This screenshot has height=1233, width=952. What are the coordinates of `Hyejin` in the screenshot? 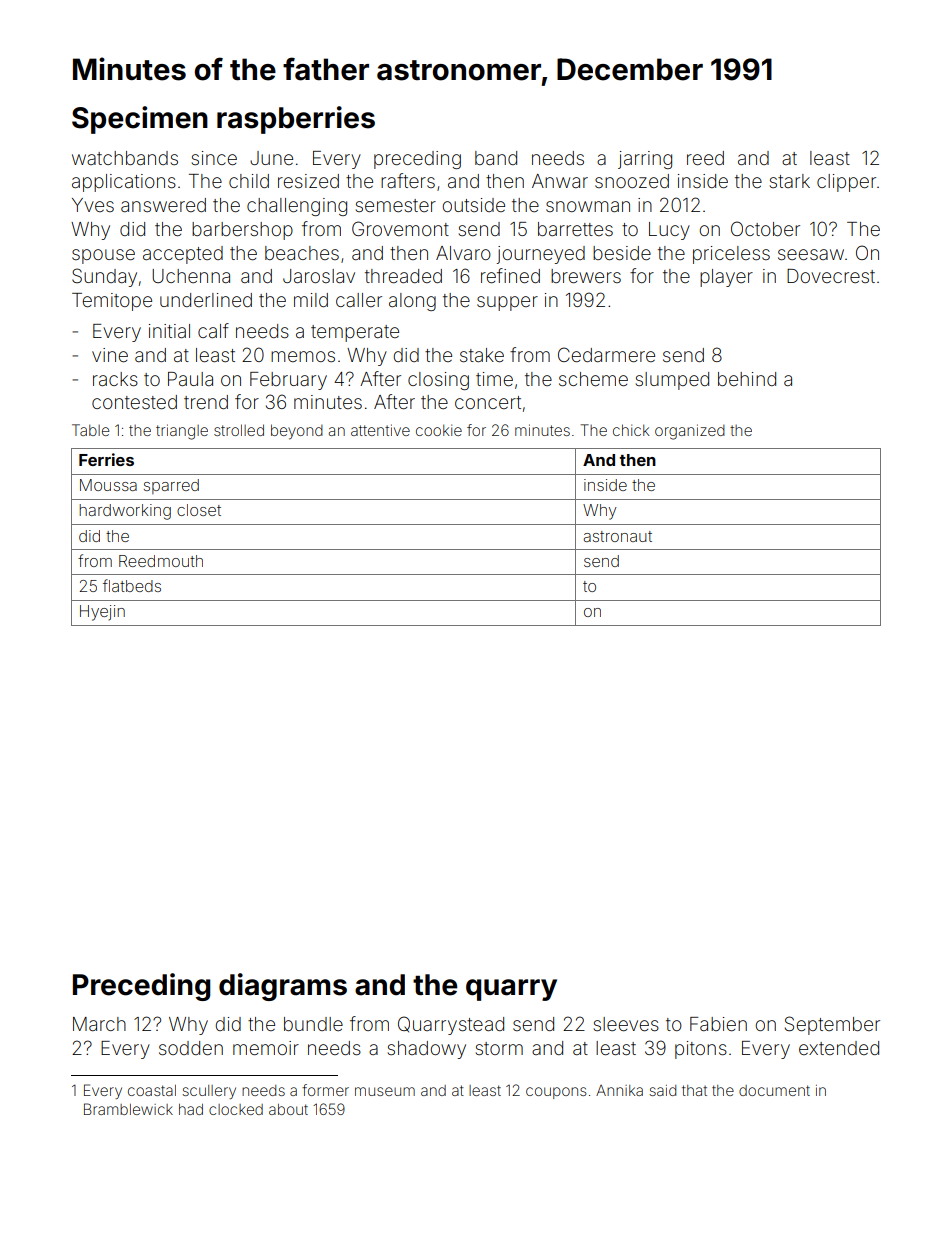 It's located at (102, 613).
